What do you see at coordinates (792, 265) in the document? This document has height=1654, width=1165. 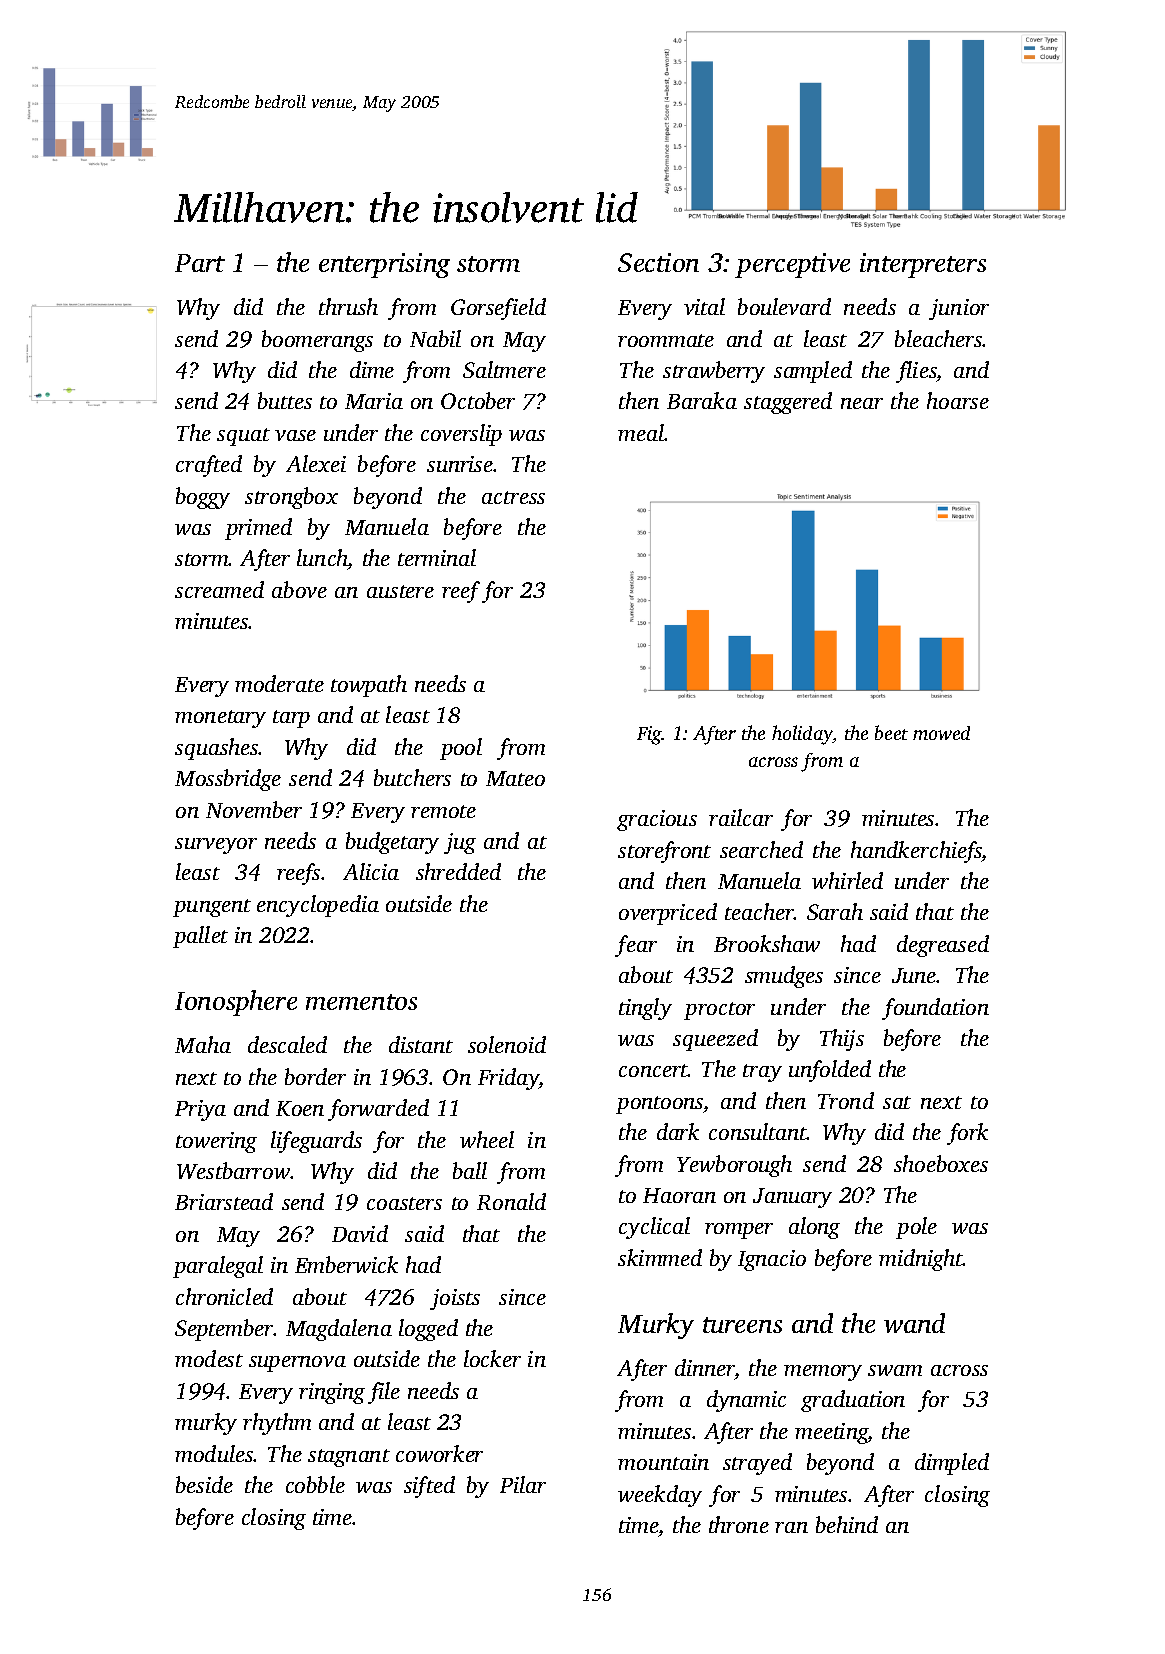 I see `perceptive` at bounding box center [792, 265].
